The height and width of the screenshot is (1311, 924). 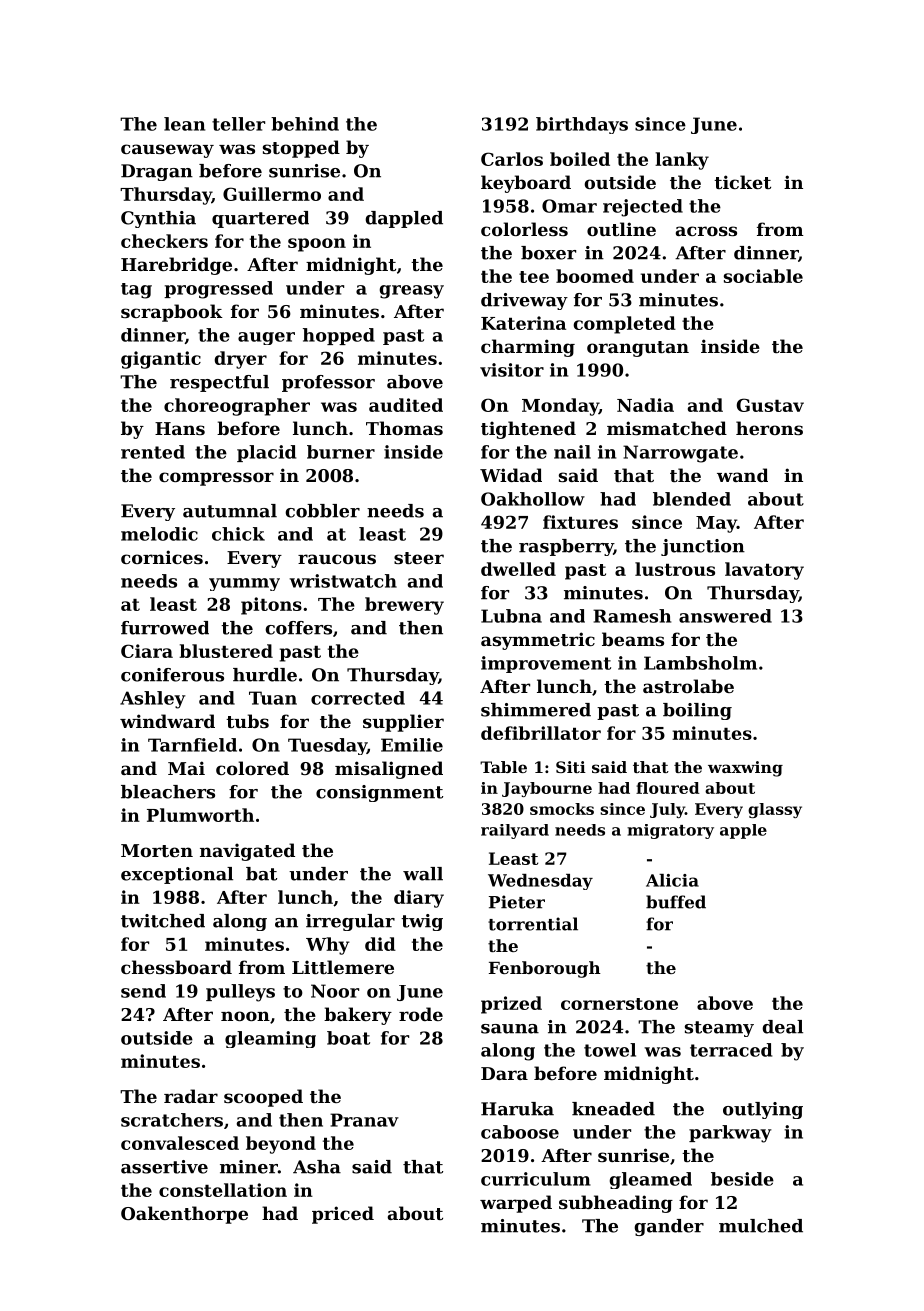 I want to click on Ashley, so click(x=153, y=700).
